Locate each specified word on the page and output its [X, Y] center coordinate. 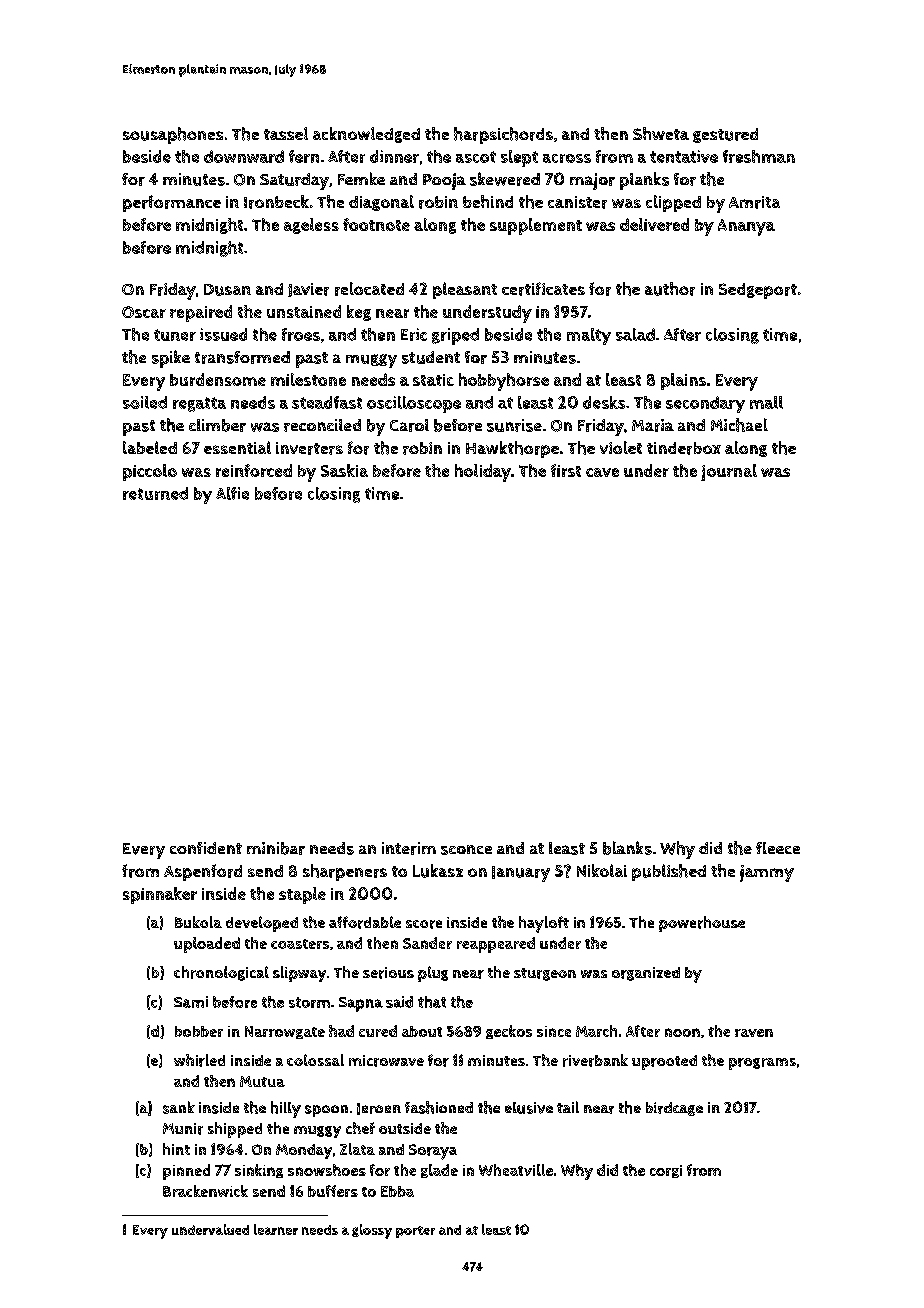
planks [644, 181]
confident [206, 848]
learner [276, 1229]
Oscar [144, 312]
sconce [466, 850]
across [567, 158]
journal [729, 472]
